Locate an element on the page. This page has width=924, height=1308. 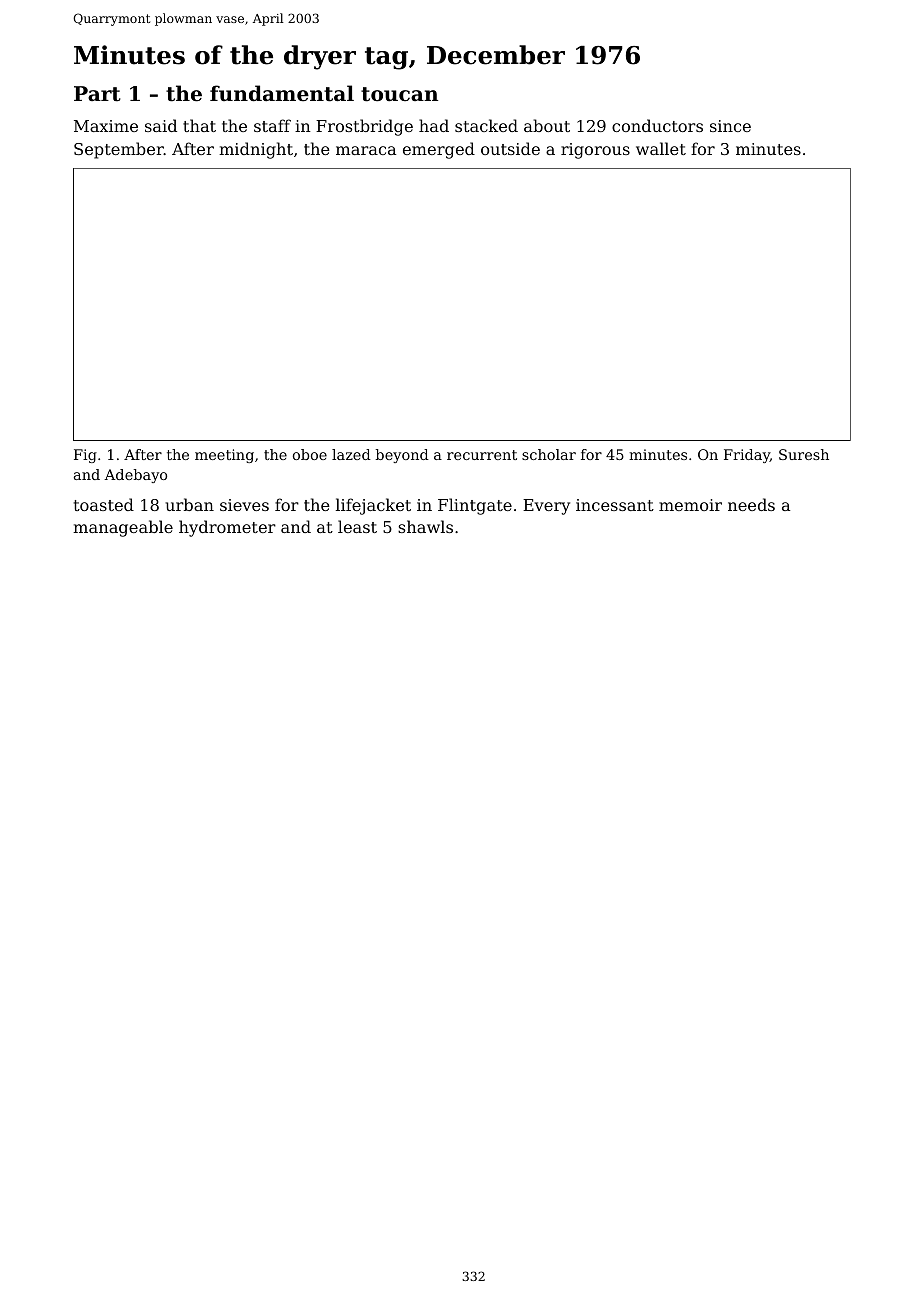
hydrometer is located at coordinates (227, 528).
